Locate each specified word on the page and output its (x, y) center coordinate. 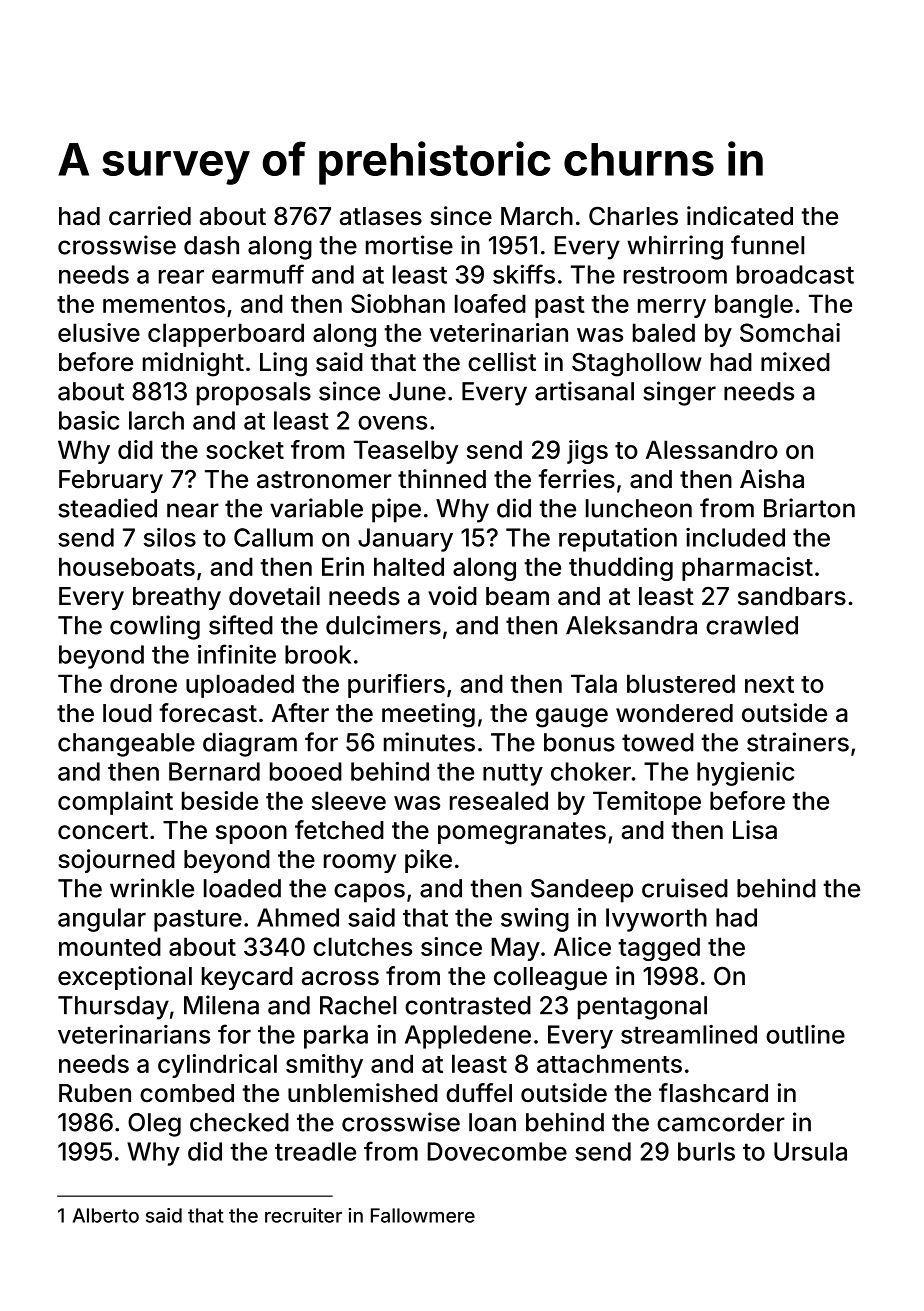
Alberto (106, 1215)
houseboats (127, 566)
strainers (798, 742)
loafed (490, 303)
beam (517, 596)
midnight (193, 364)
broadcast (795, 274)
